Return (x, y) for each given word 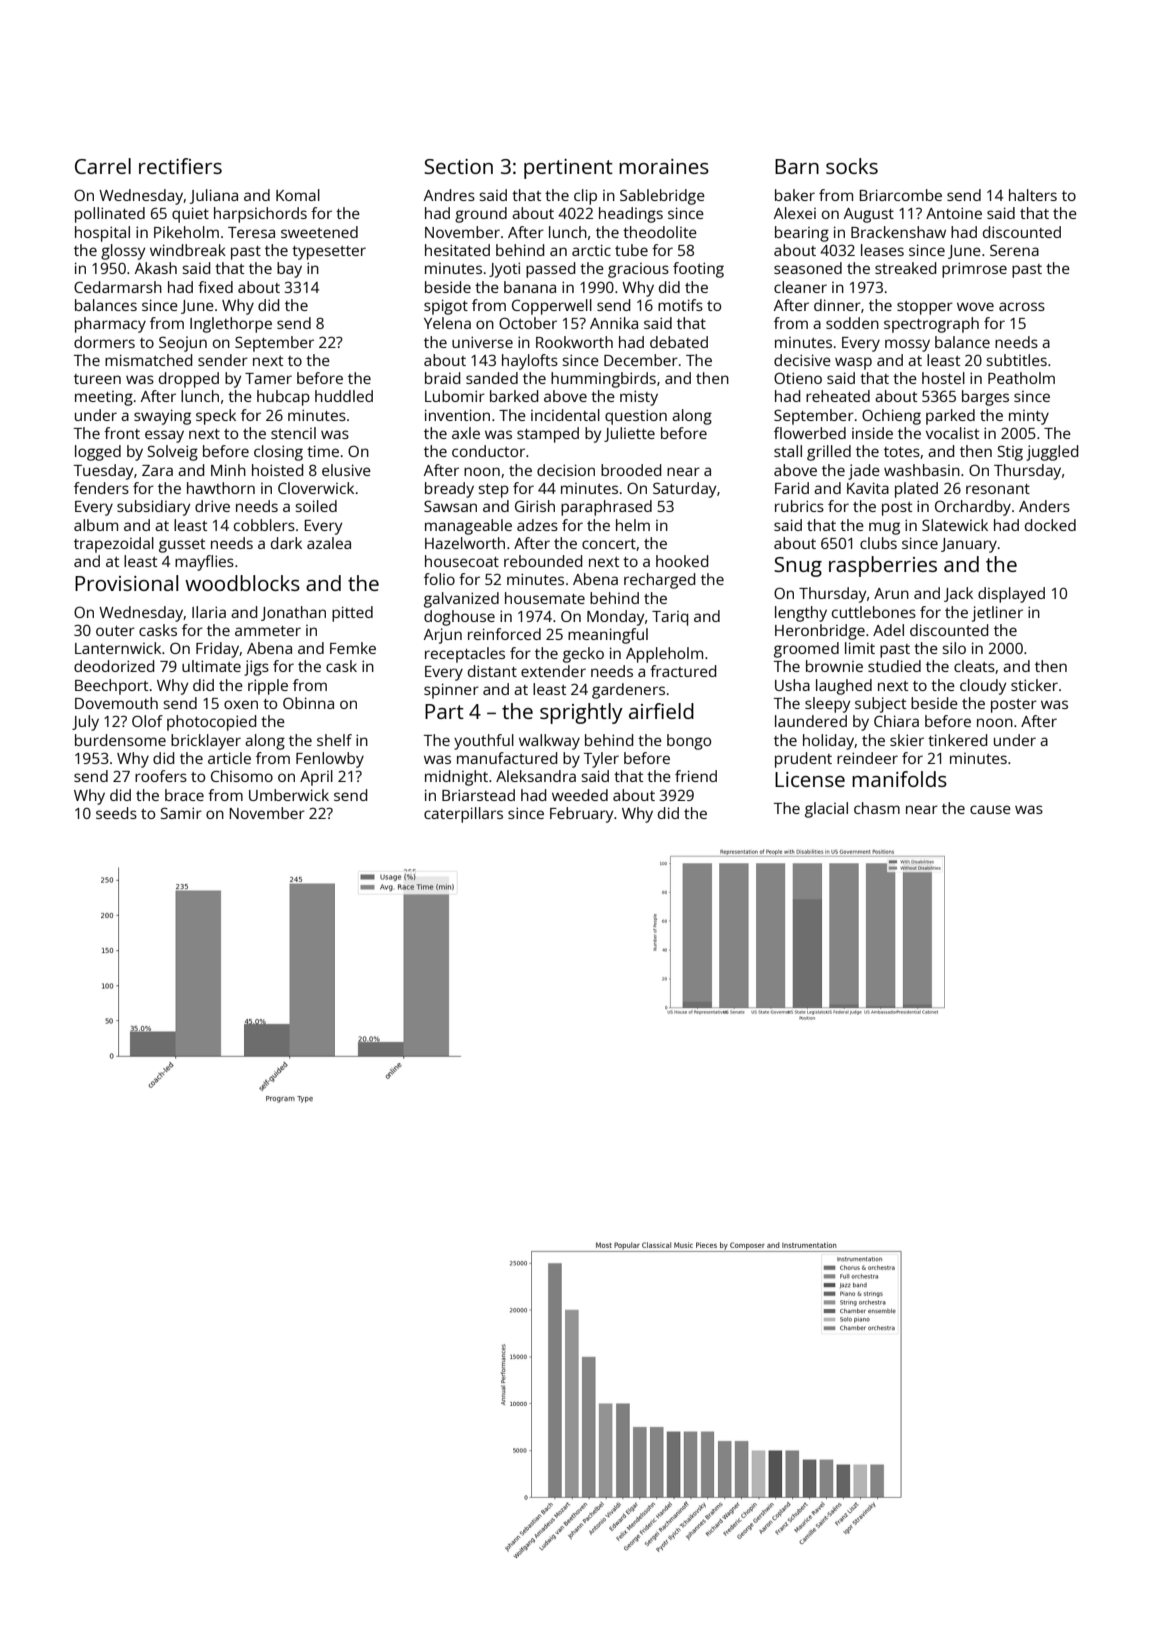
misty (639, 398)
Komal (298, 195)
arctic (591, 250)
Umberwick (289, 795)
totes (902, 452)
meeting (104, 398)
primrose (974, 270)
